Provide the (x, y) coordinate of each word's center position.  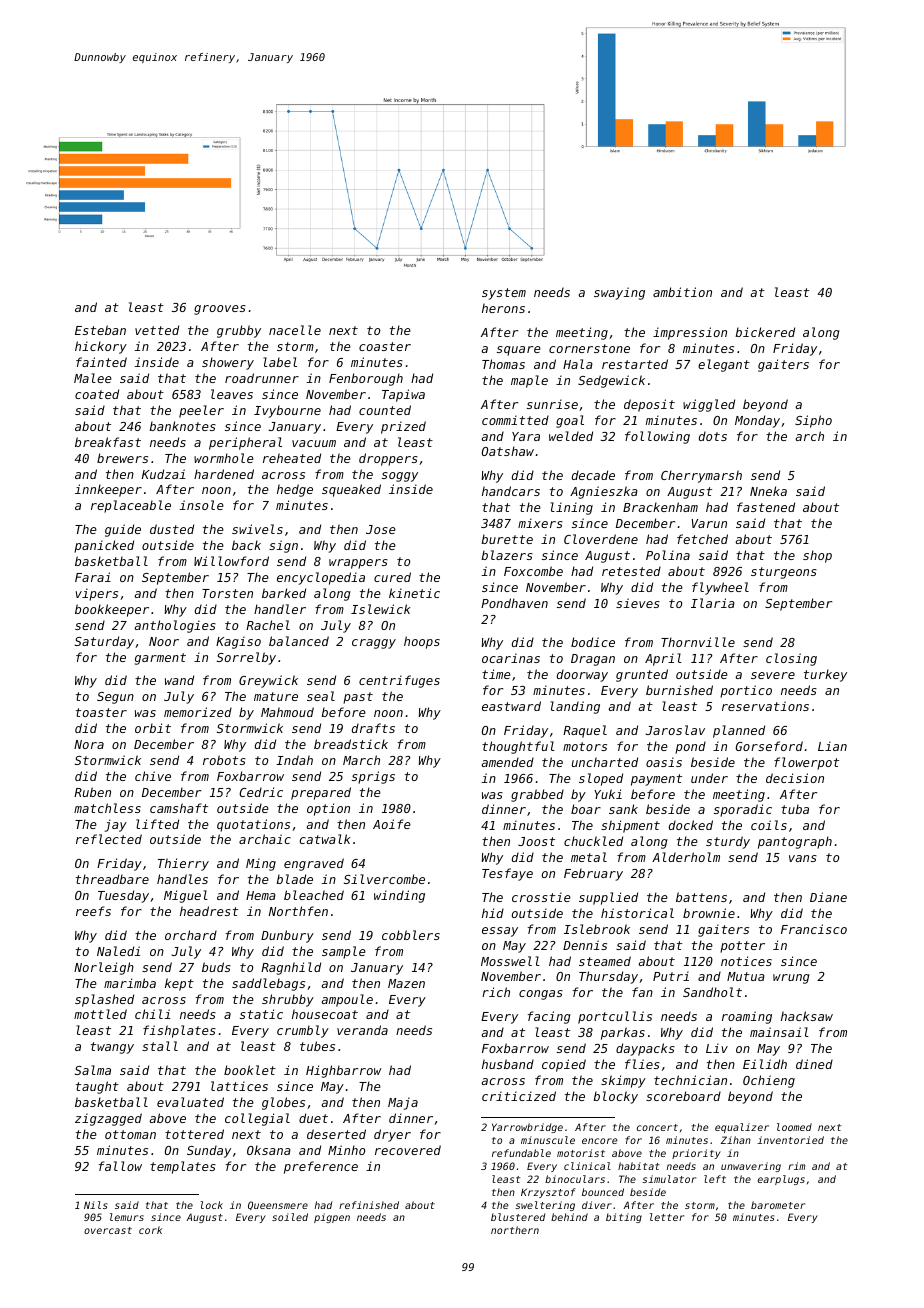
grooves (220, 310)
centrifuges (399, 681)
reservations (765, 706)
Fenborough (366, 379)
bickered (765, 332)
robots (224, 760)
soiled (290, 1217)
